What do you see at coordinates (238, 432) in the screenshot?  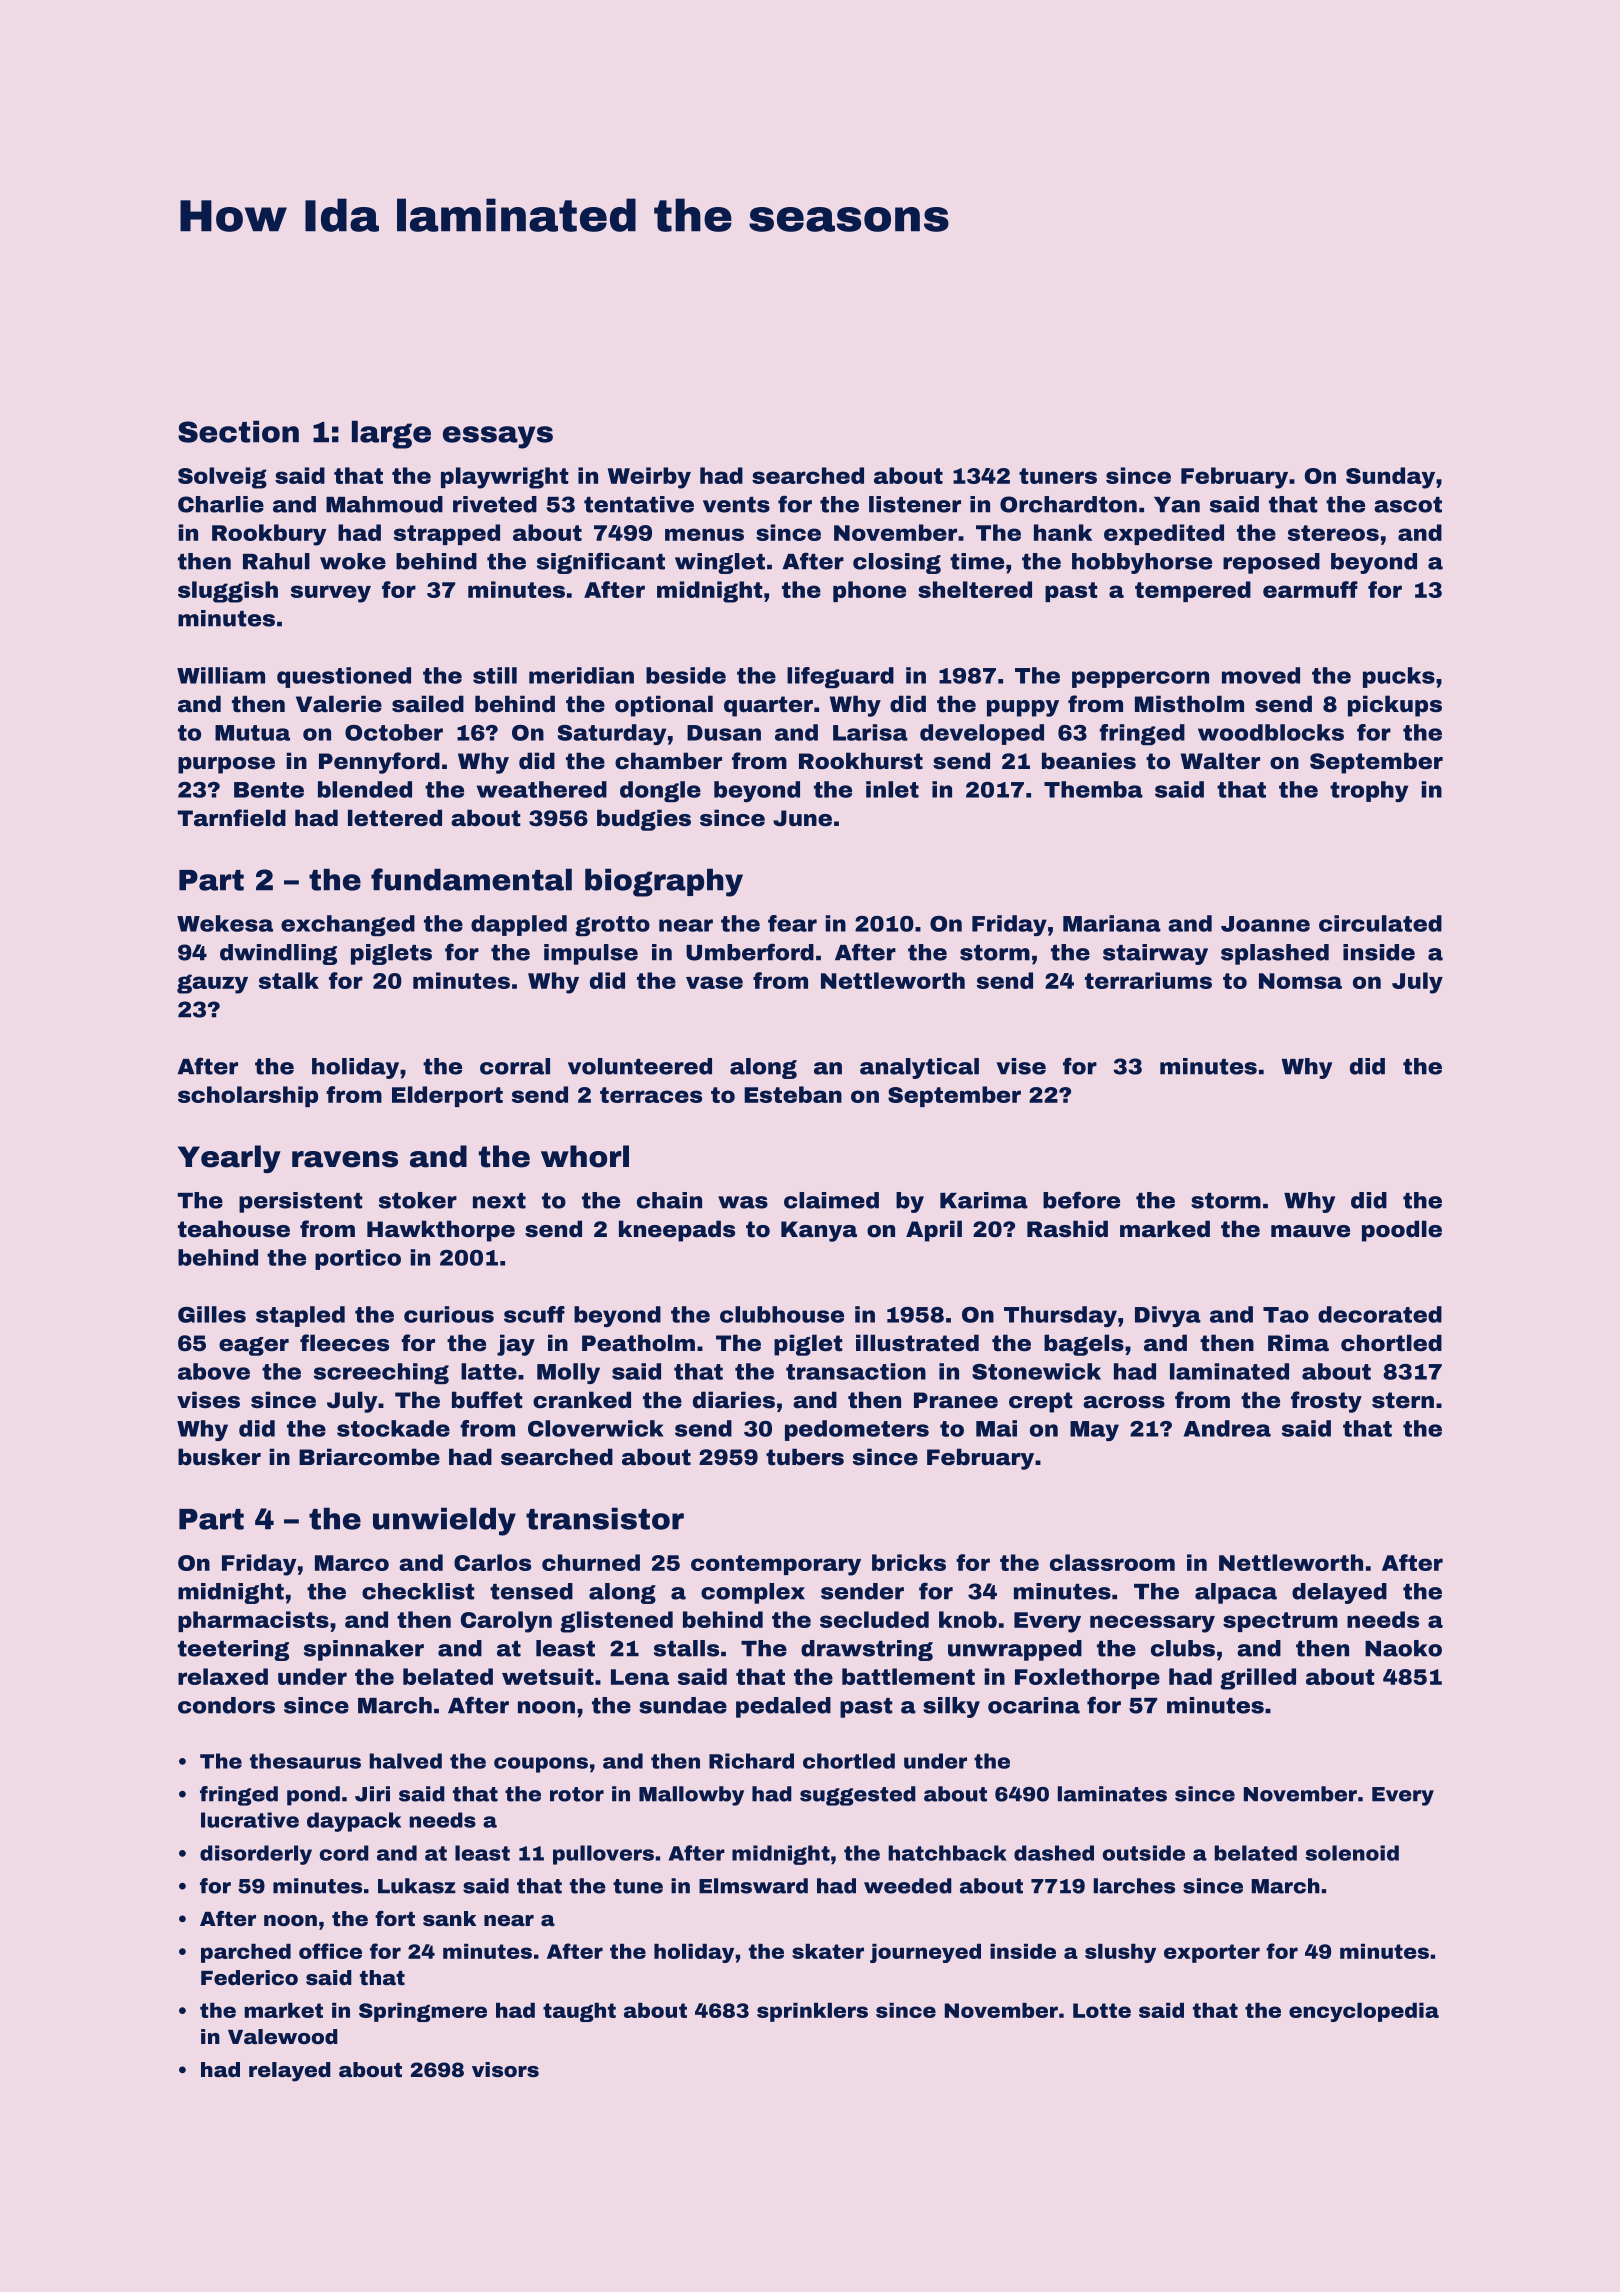 I see `Section` at bounding box center [238, 432].
